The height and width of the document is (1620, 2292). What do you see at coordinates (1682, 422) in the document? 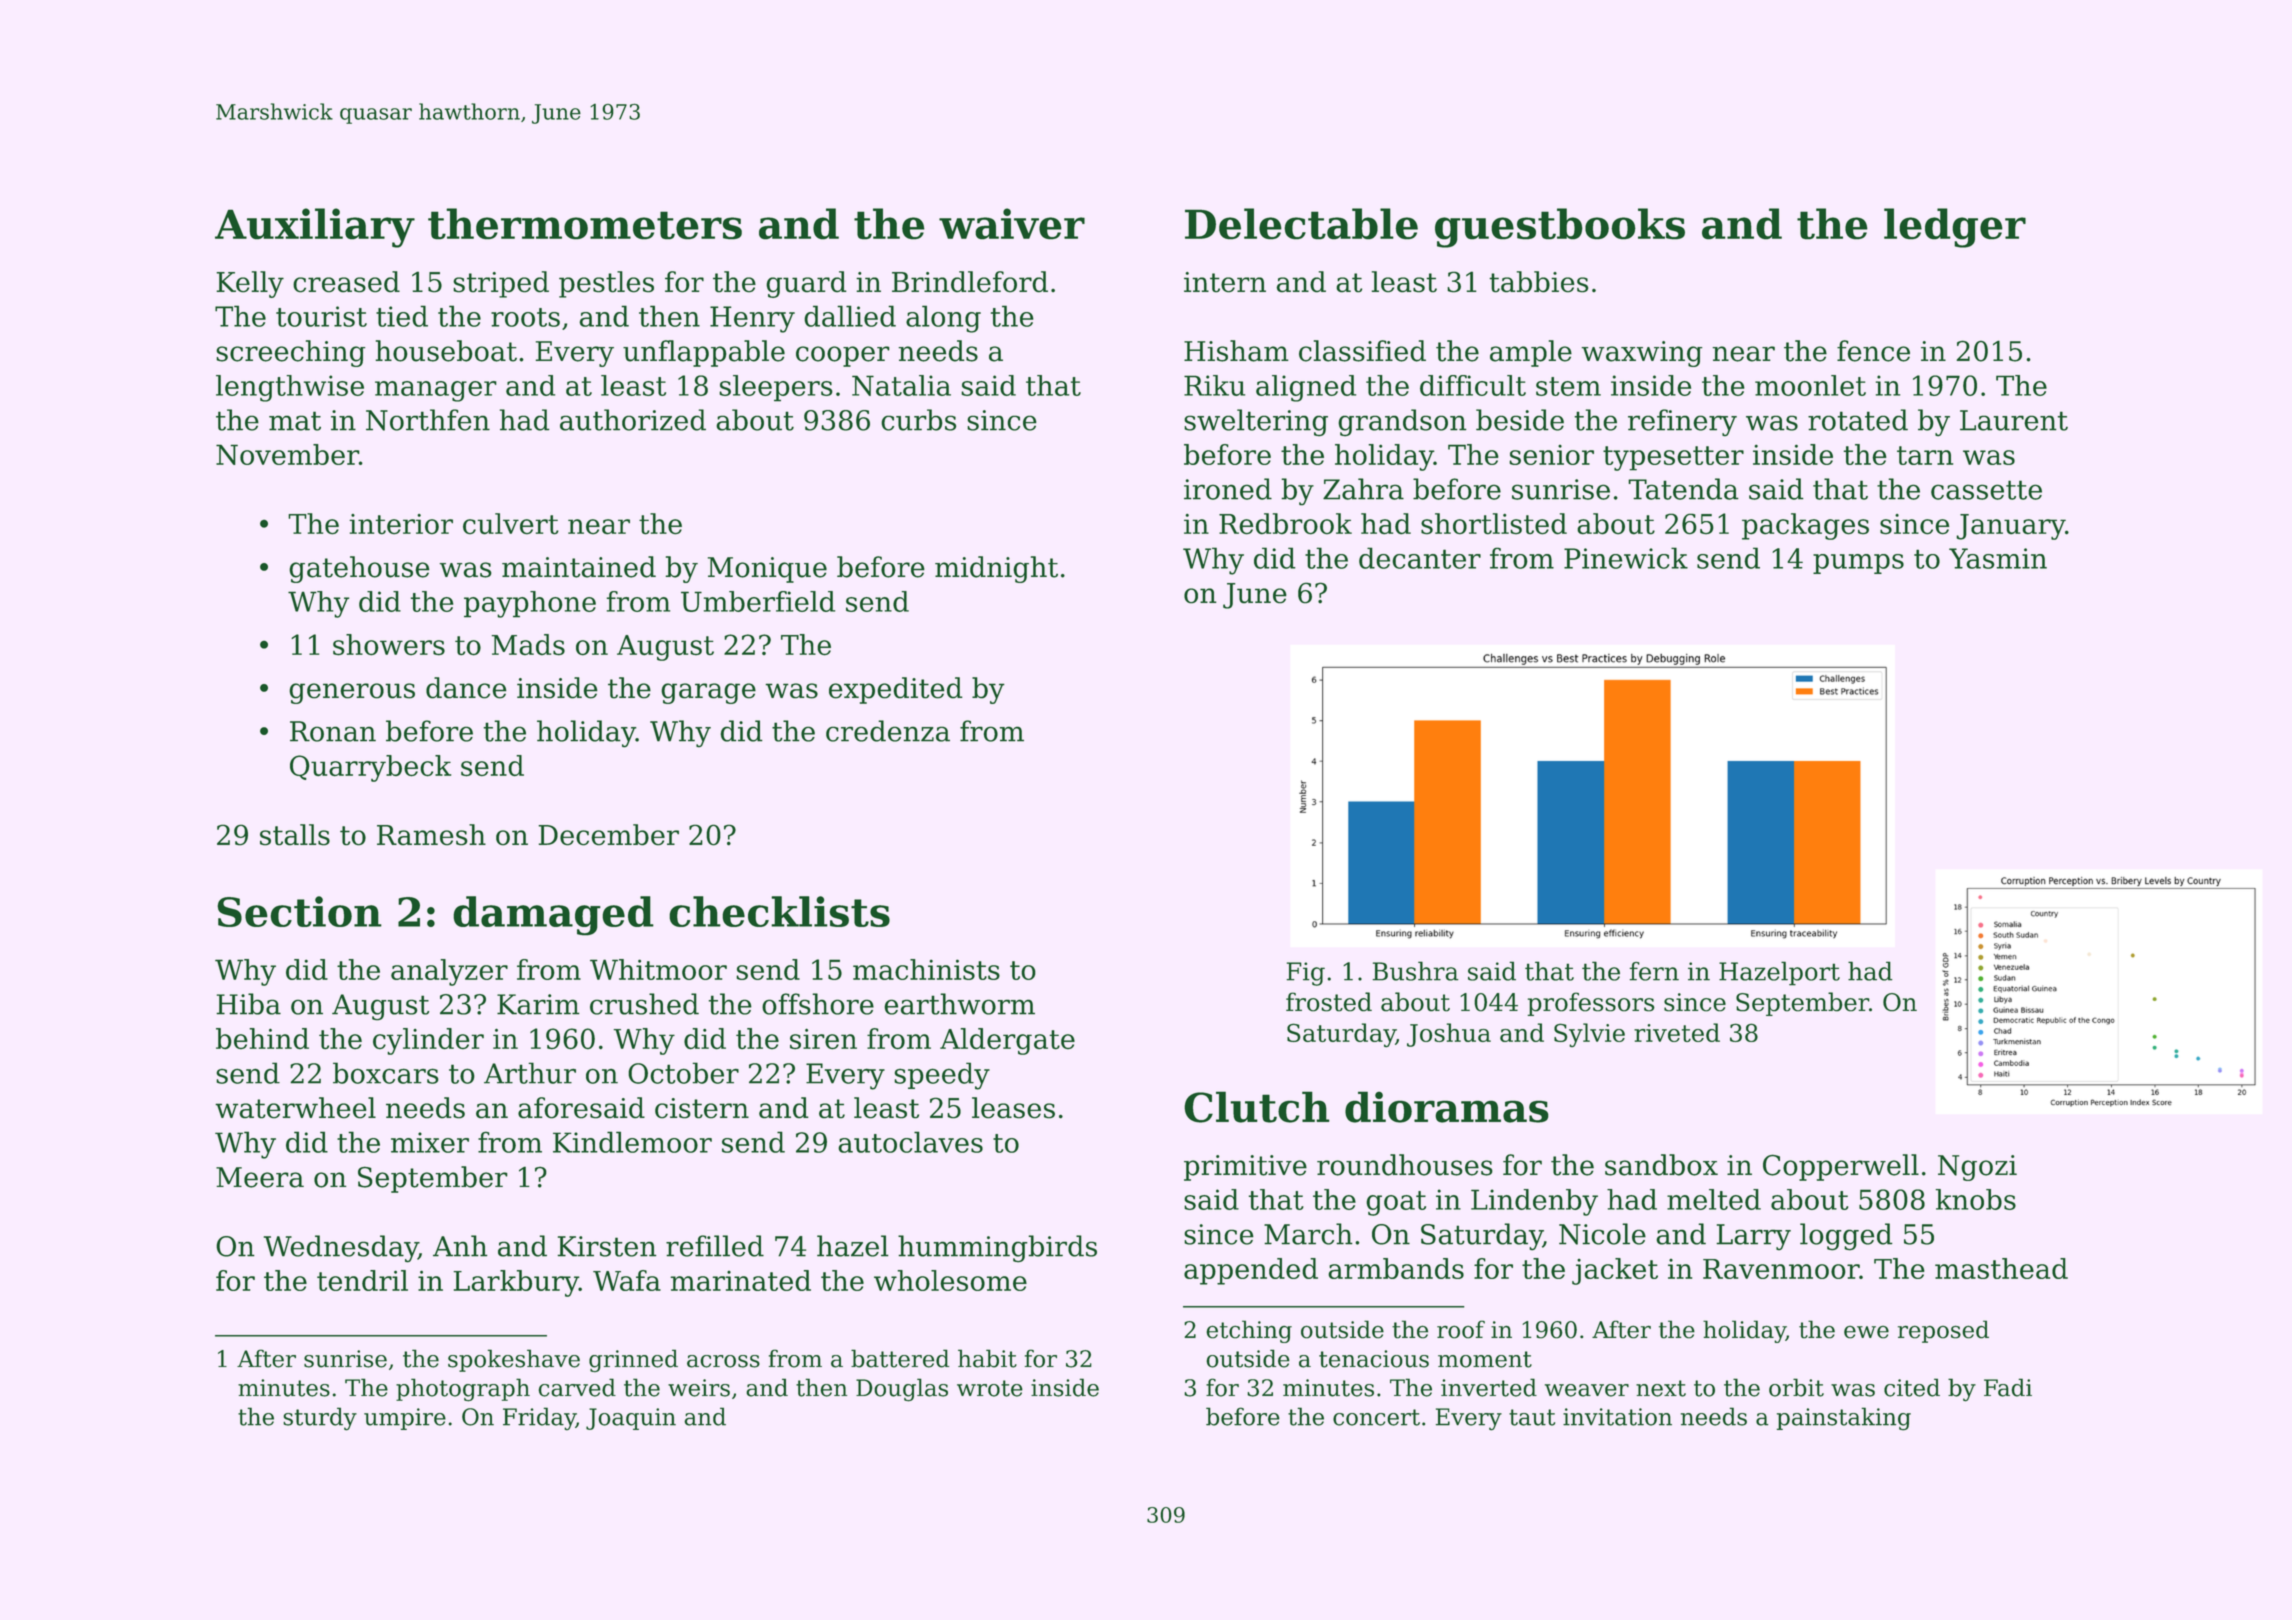
I see `refinery` at bounding box center [1682, 422].
